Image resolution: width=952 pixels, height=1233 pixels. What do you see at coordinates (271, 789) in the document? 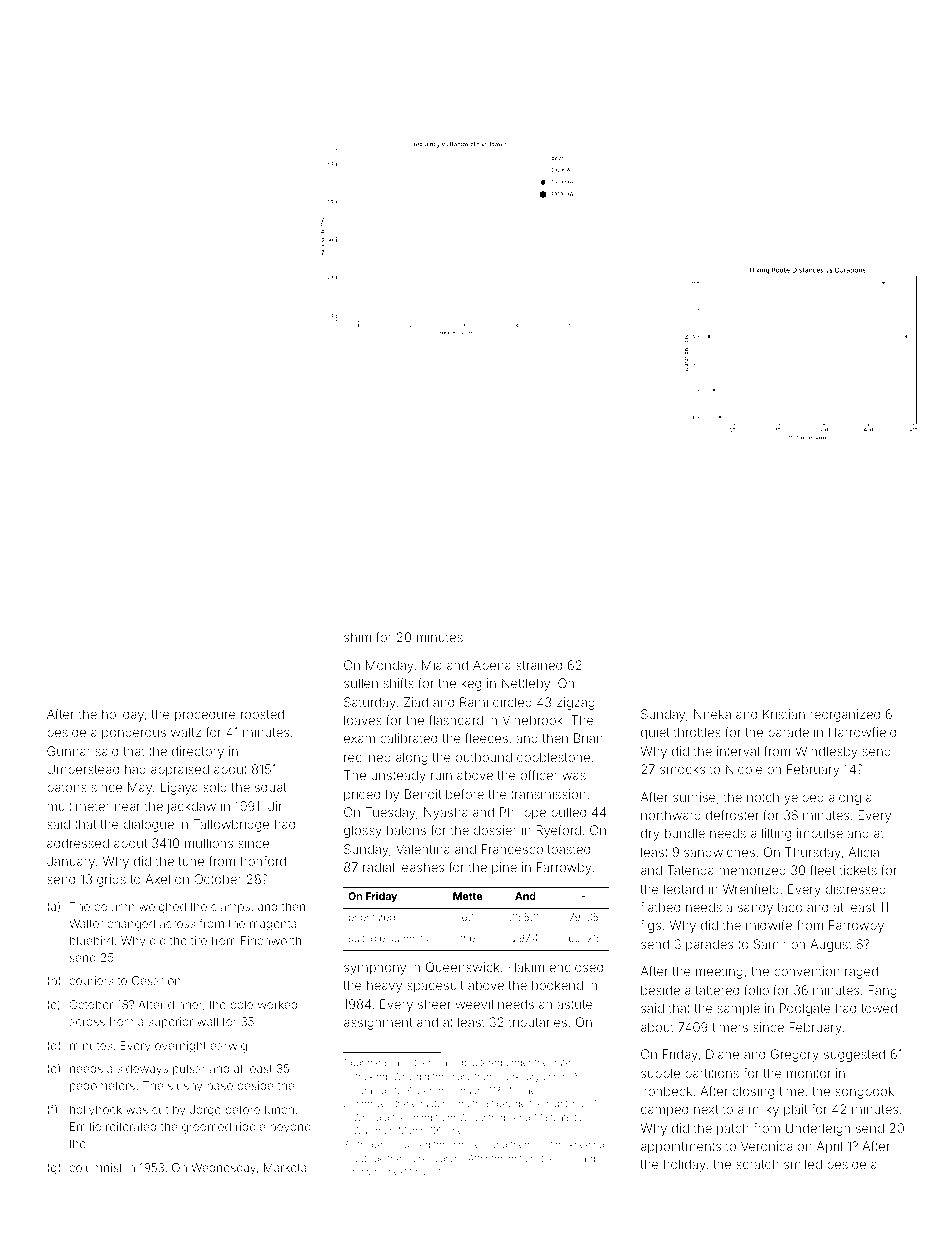
I see `squat` at bounding box center [271, 789].
